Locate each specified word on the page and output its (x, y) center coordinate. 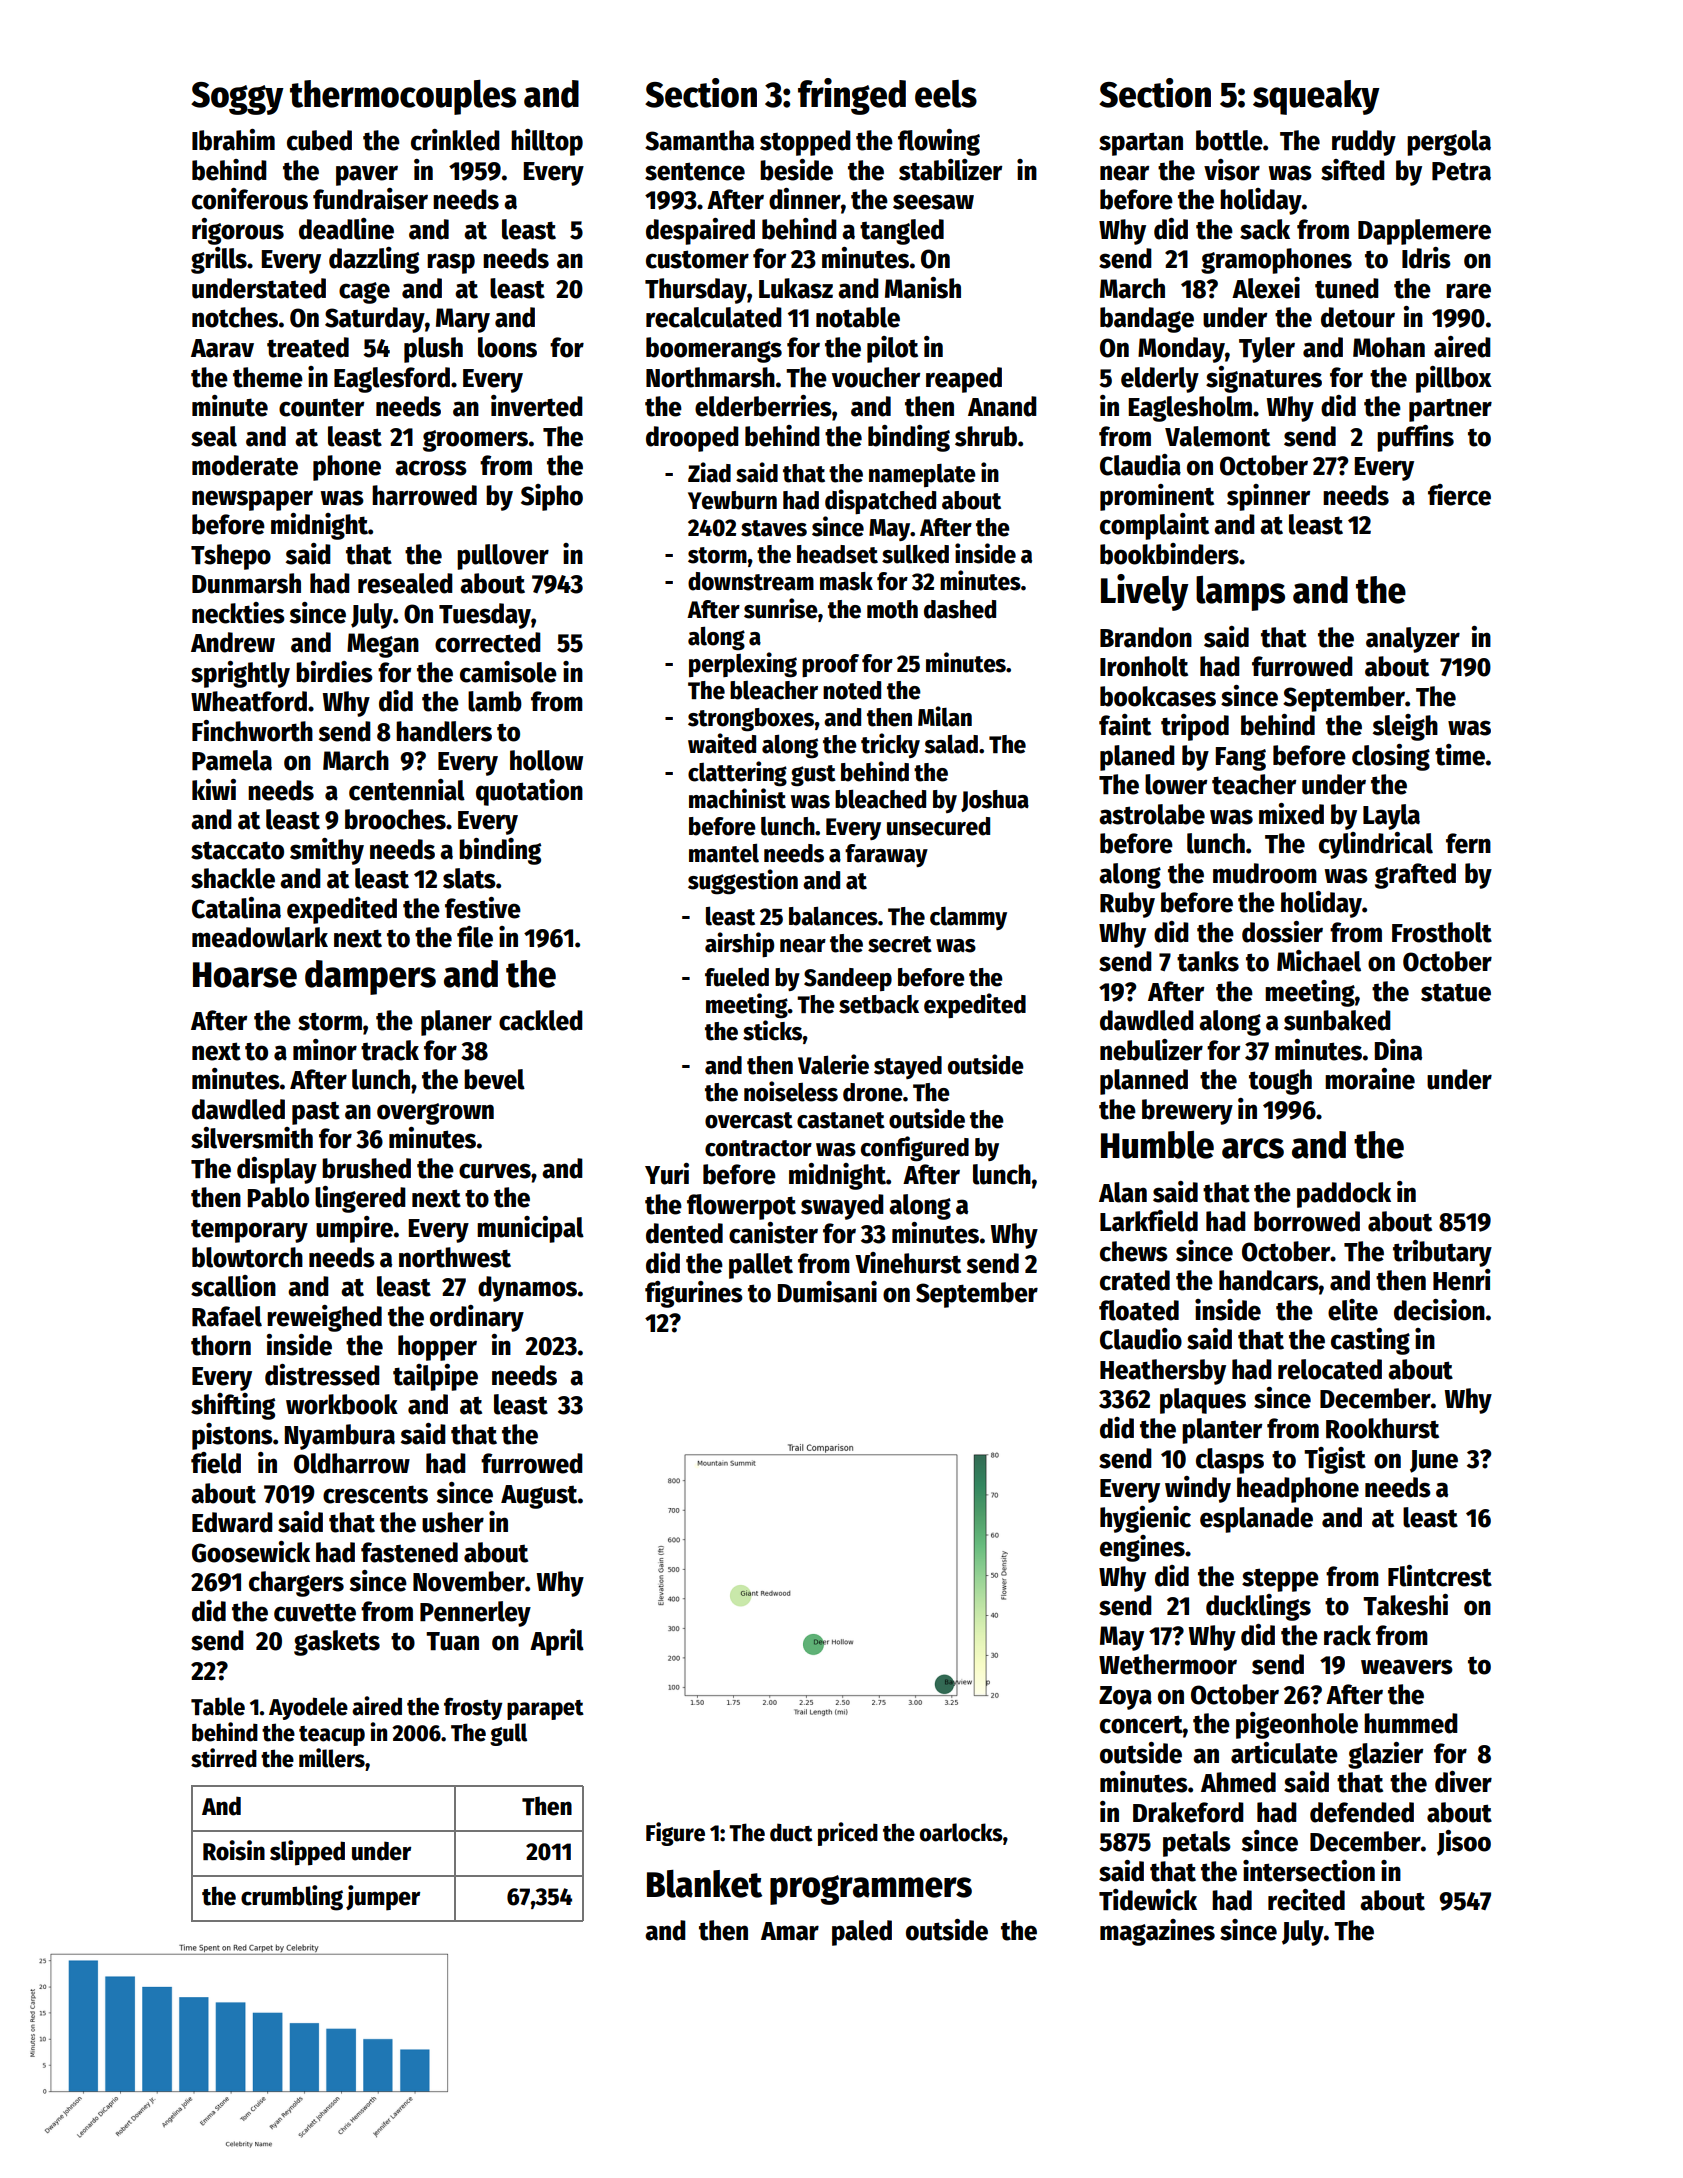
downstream (751, 581)
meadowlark (260, 937)
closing (1391, 757)
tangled (902, 232)
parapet (545, 1710)
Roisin (234, 1850)
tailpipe (435, 1377)
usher (453, 1522)
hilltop (547, 142)
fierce (1459, 495)
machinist (737, 798)
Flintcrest (1440, 1576)
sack (1265, 229)
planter (1222, 1431)
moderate (245, 465)
